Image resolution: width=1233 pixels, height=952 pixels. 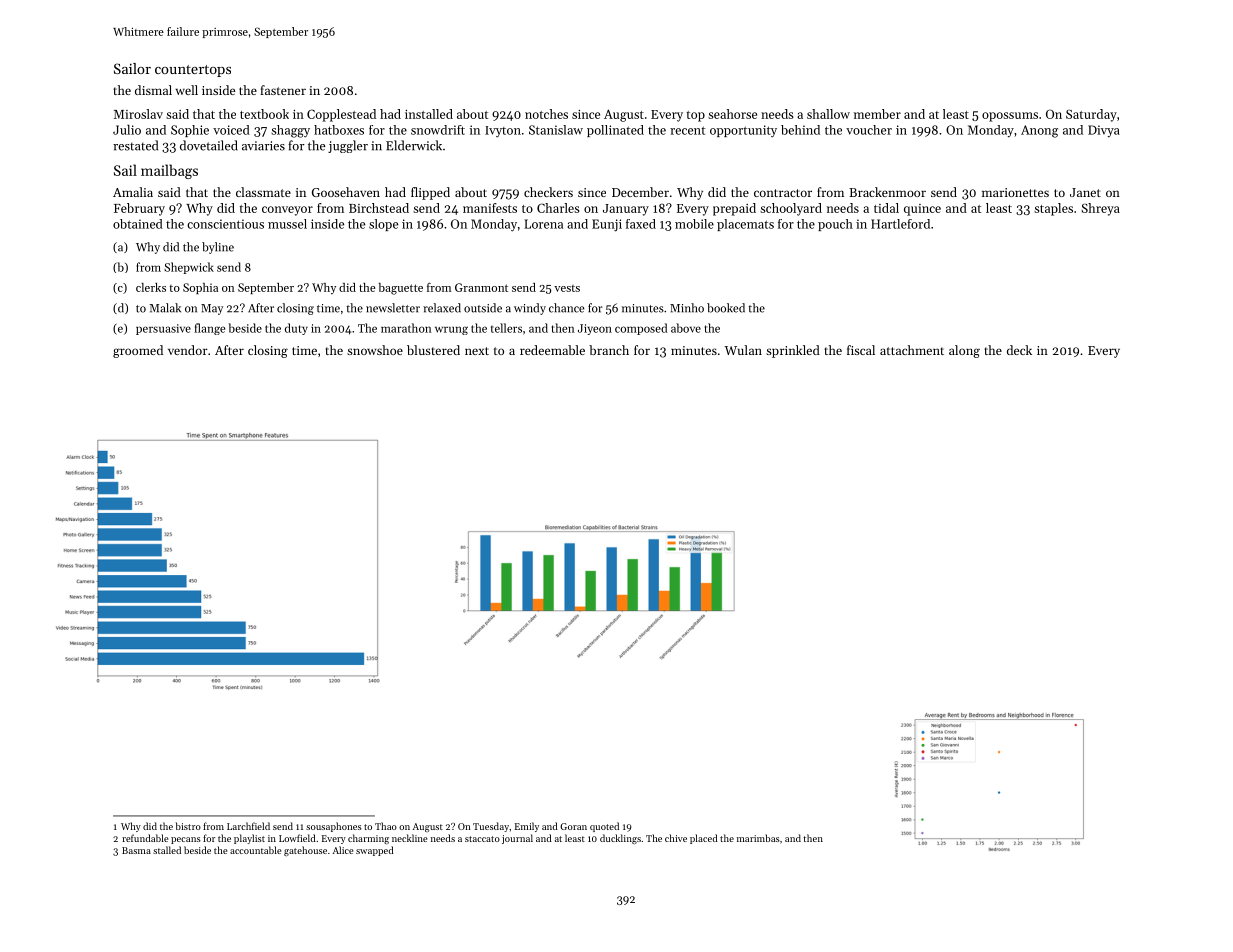 I want to click on placed, so click(x=704, y=839).
